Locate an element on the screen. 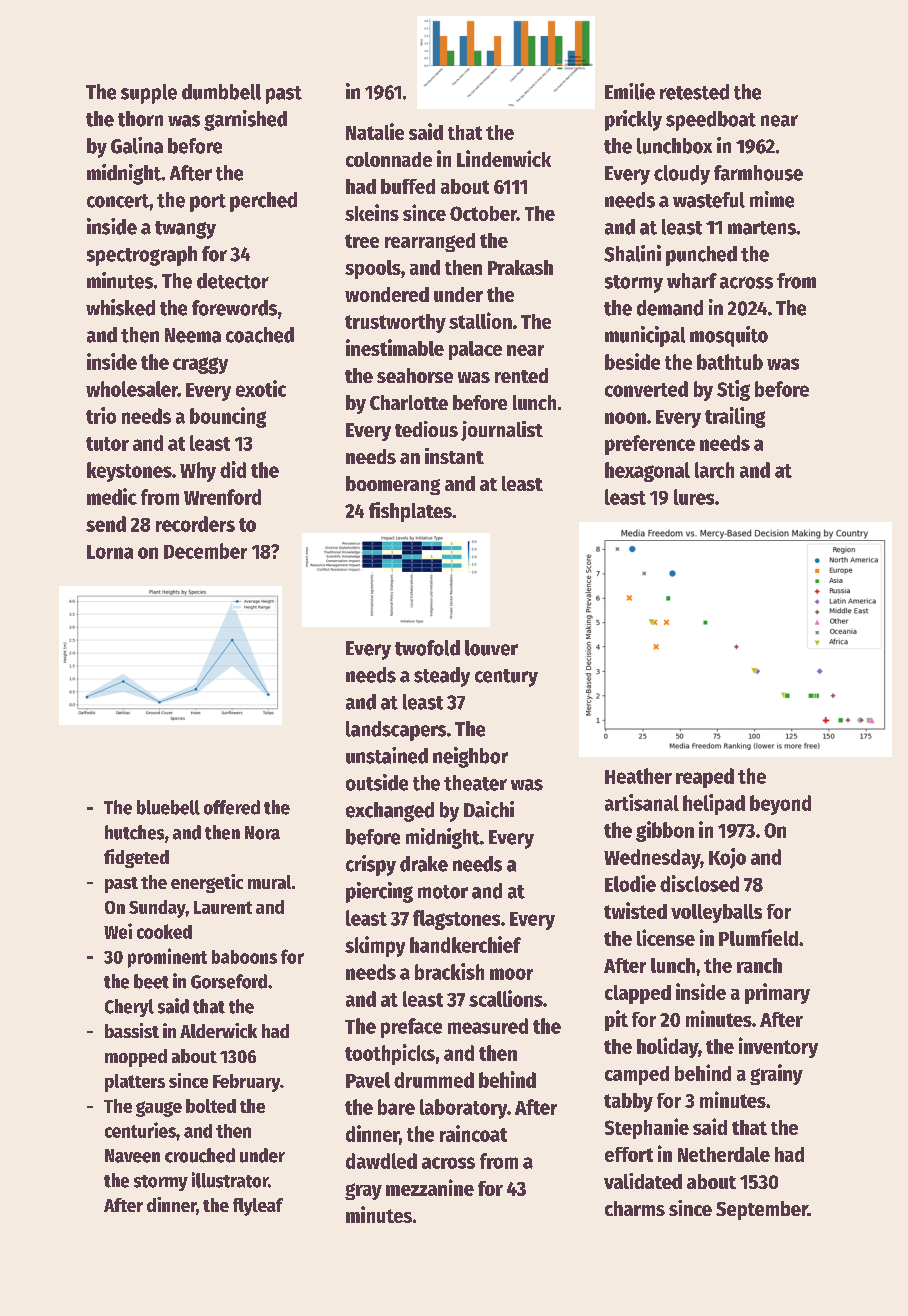 Image resolution: width=908 pixels, height=1316 pixels. gray is located at coordinates (363, 1191).
